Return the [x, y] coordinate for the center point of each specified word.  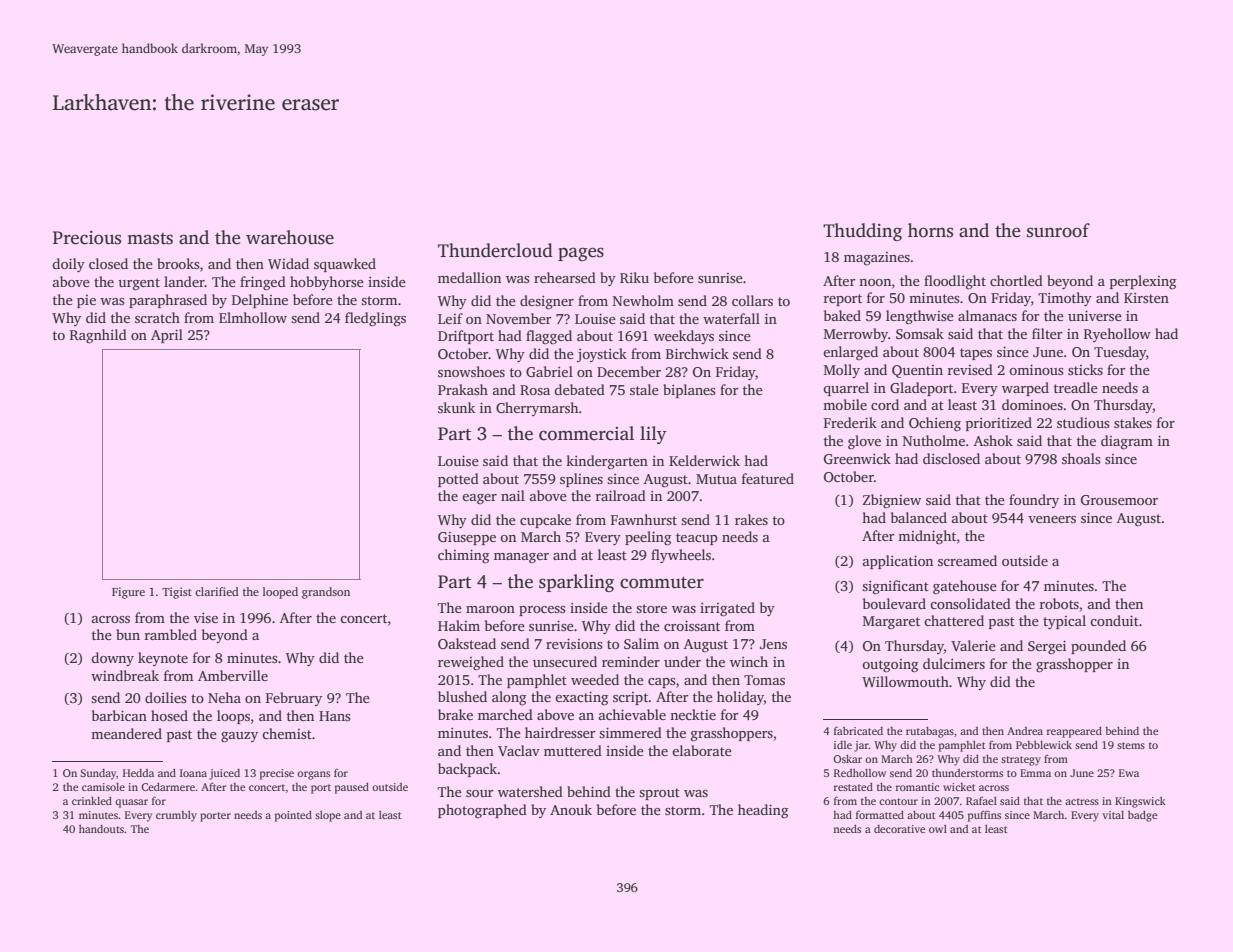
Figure [128, 593]
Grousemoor [1119, 500]
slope [328, 816]
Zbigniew [892, 501]
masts [150, 239]
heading [763, 811]
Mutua [716, 479]
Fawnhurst [644, 519]
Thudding [862, 232]
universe [1095, 315]
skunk [456, 407]
